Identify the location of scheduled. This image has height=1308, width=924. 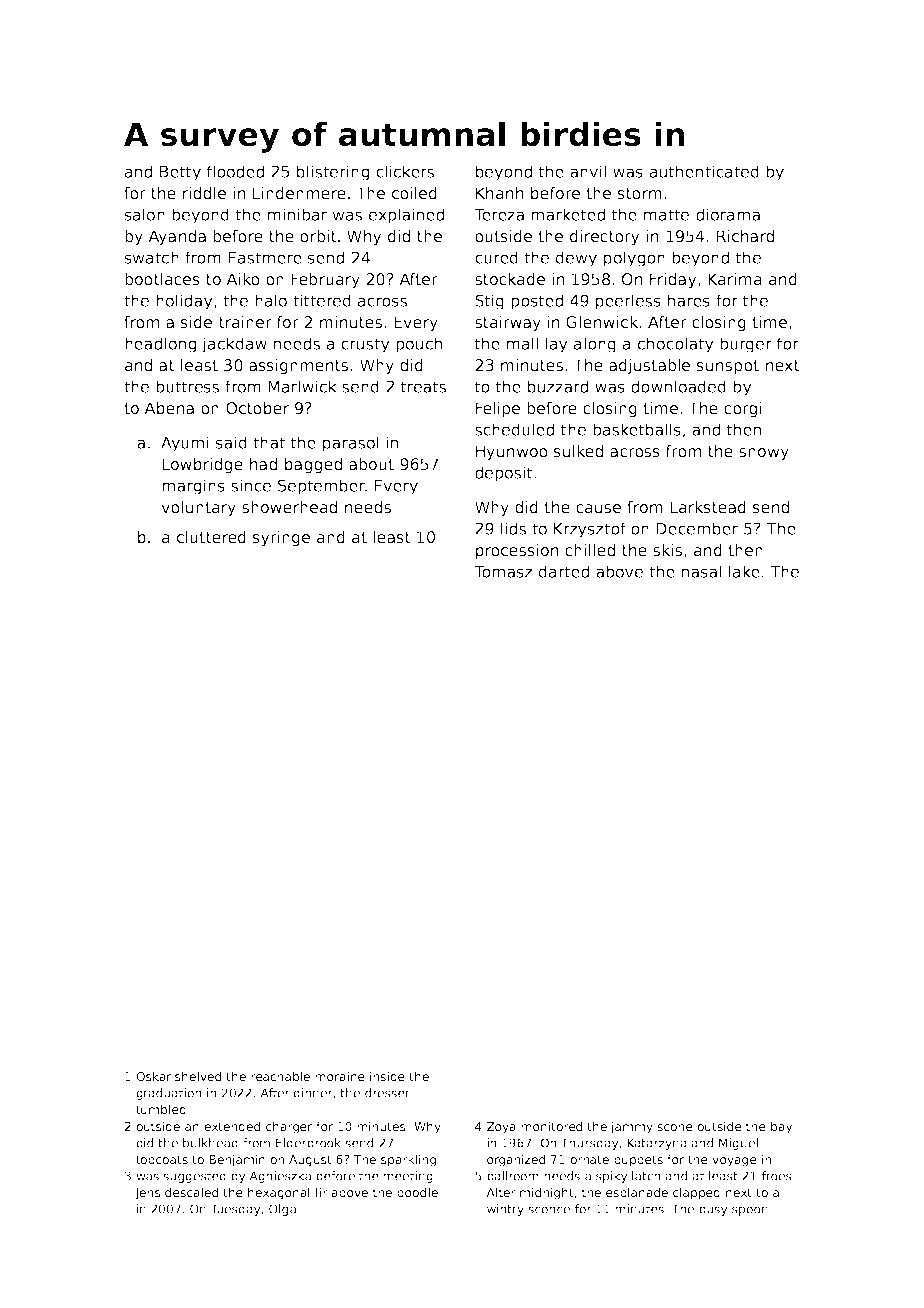
(514, 429).
